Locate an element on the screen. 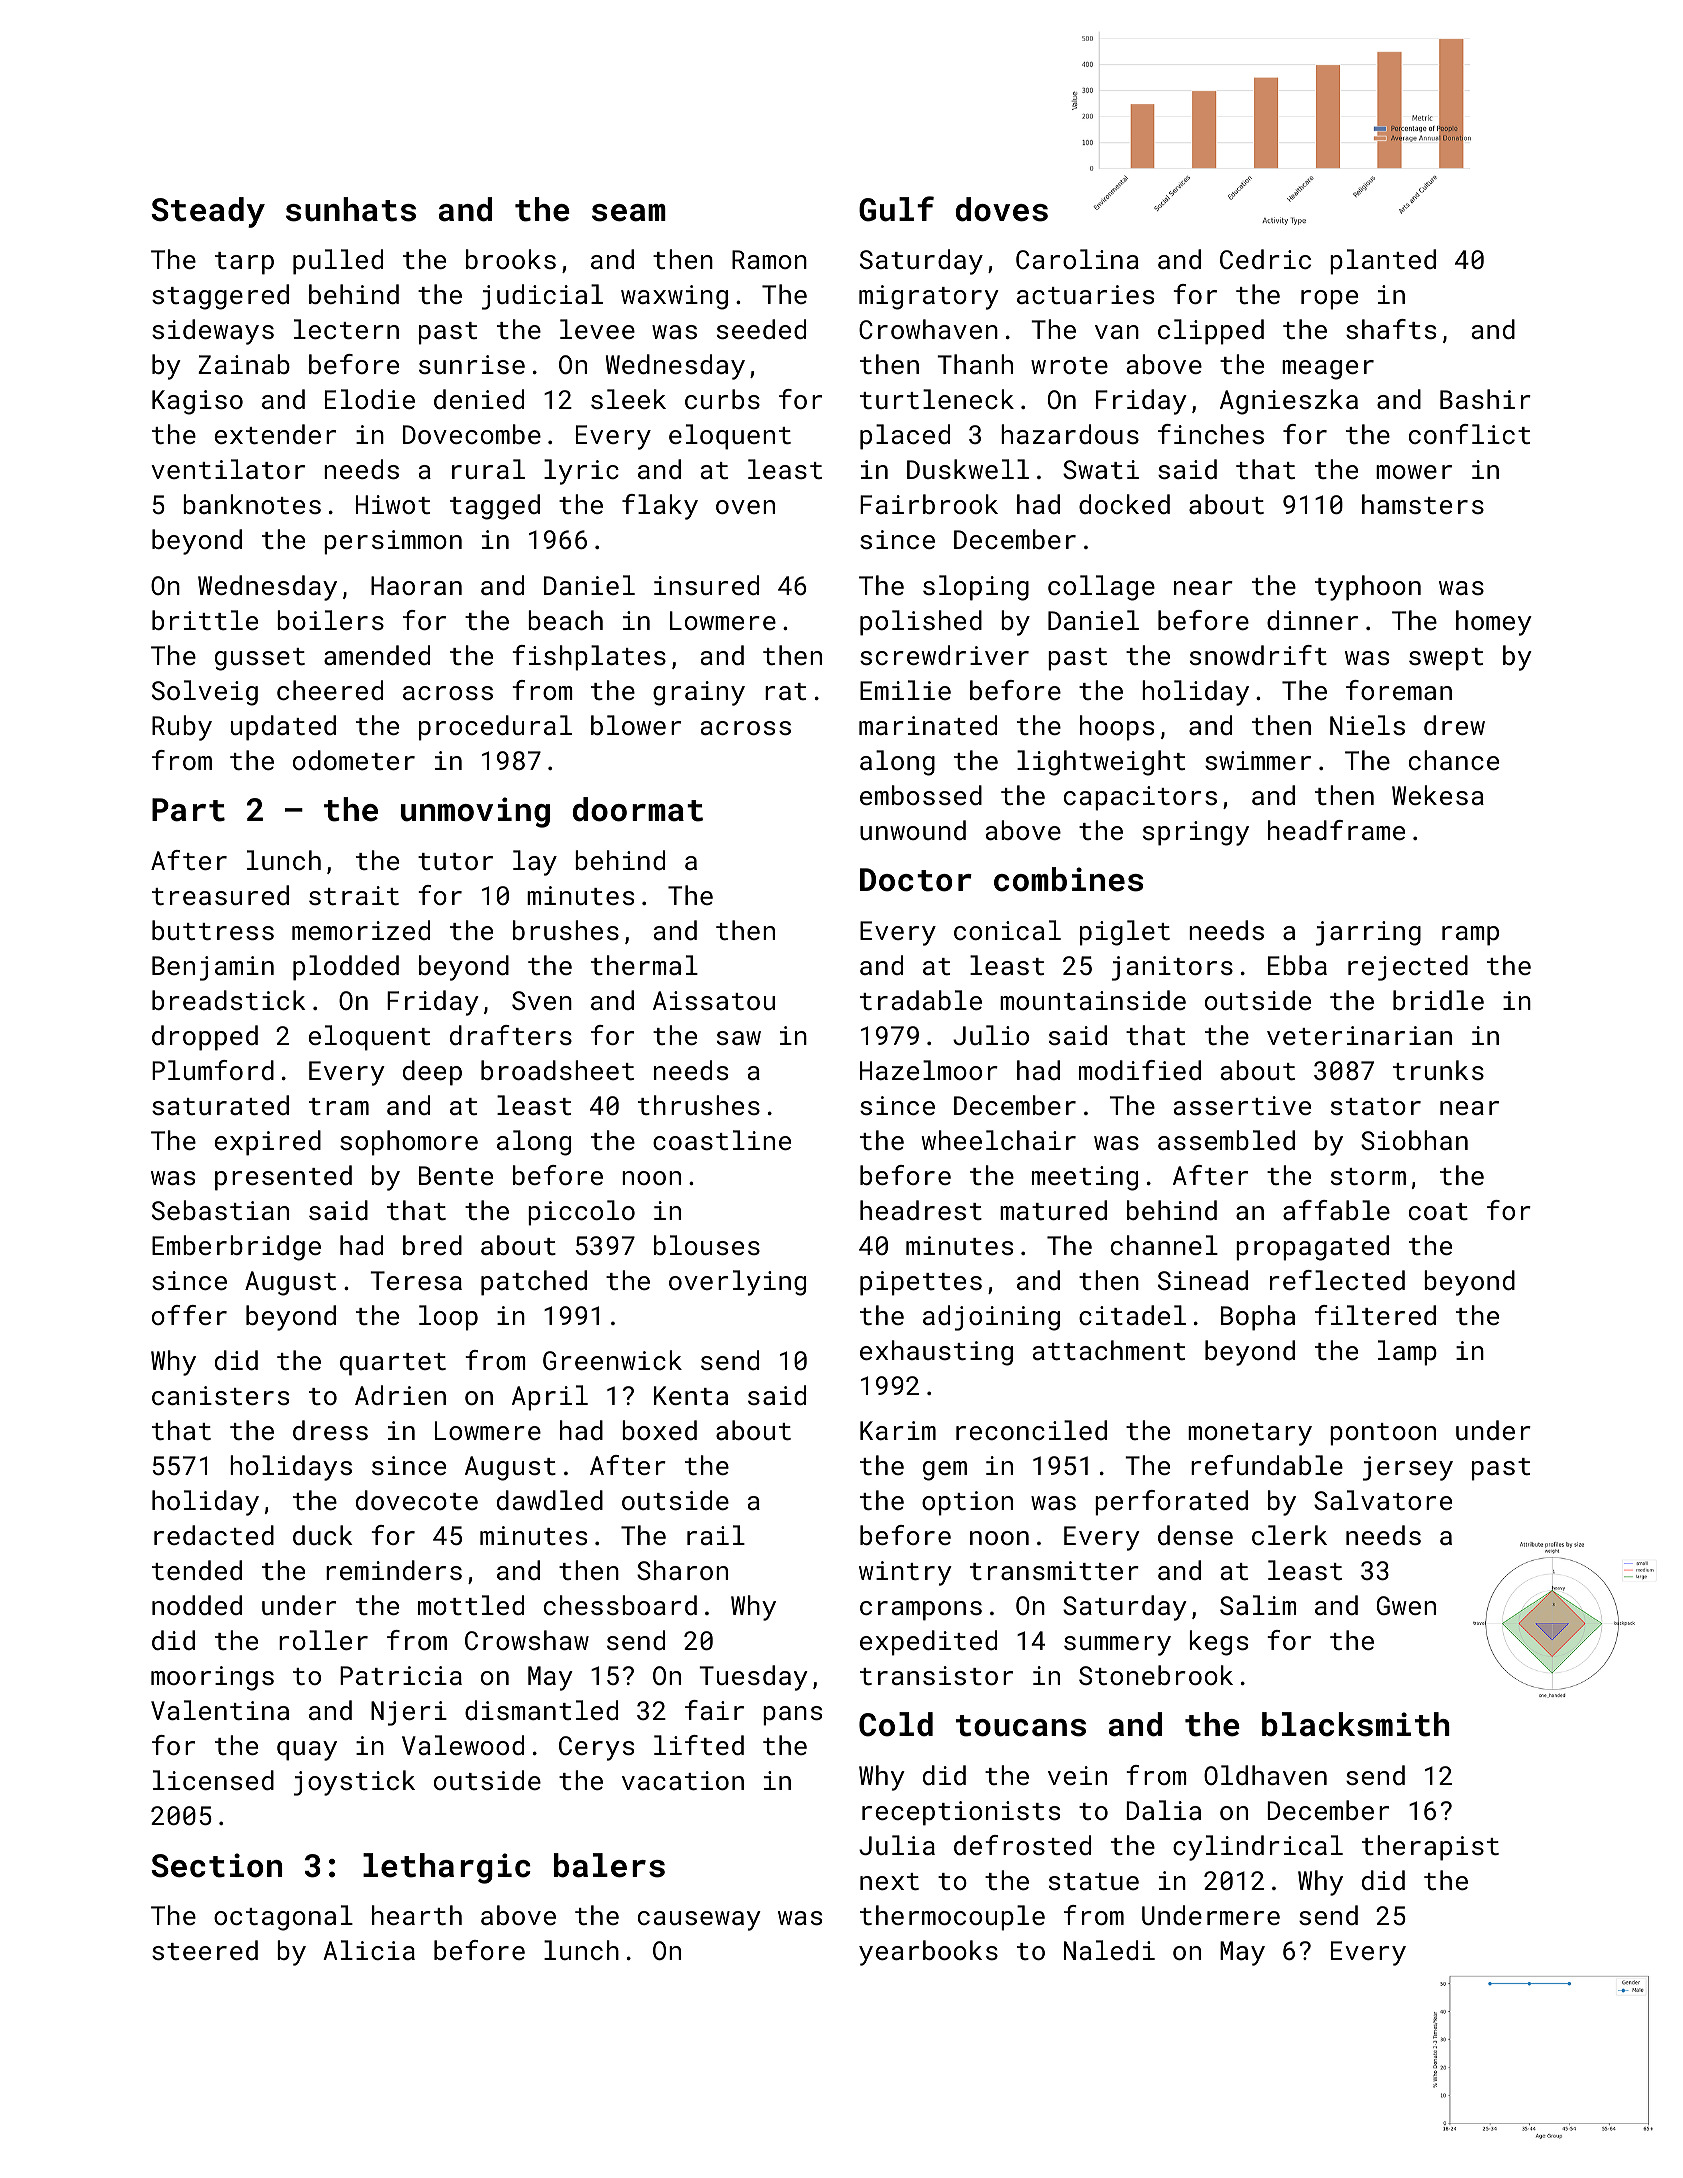  sunrise is located at coordinates (472, 364).
